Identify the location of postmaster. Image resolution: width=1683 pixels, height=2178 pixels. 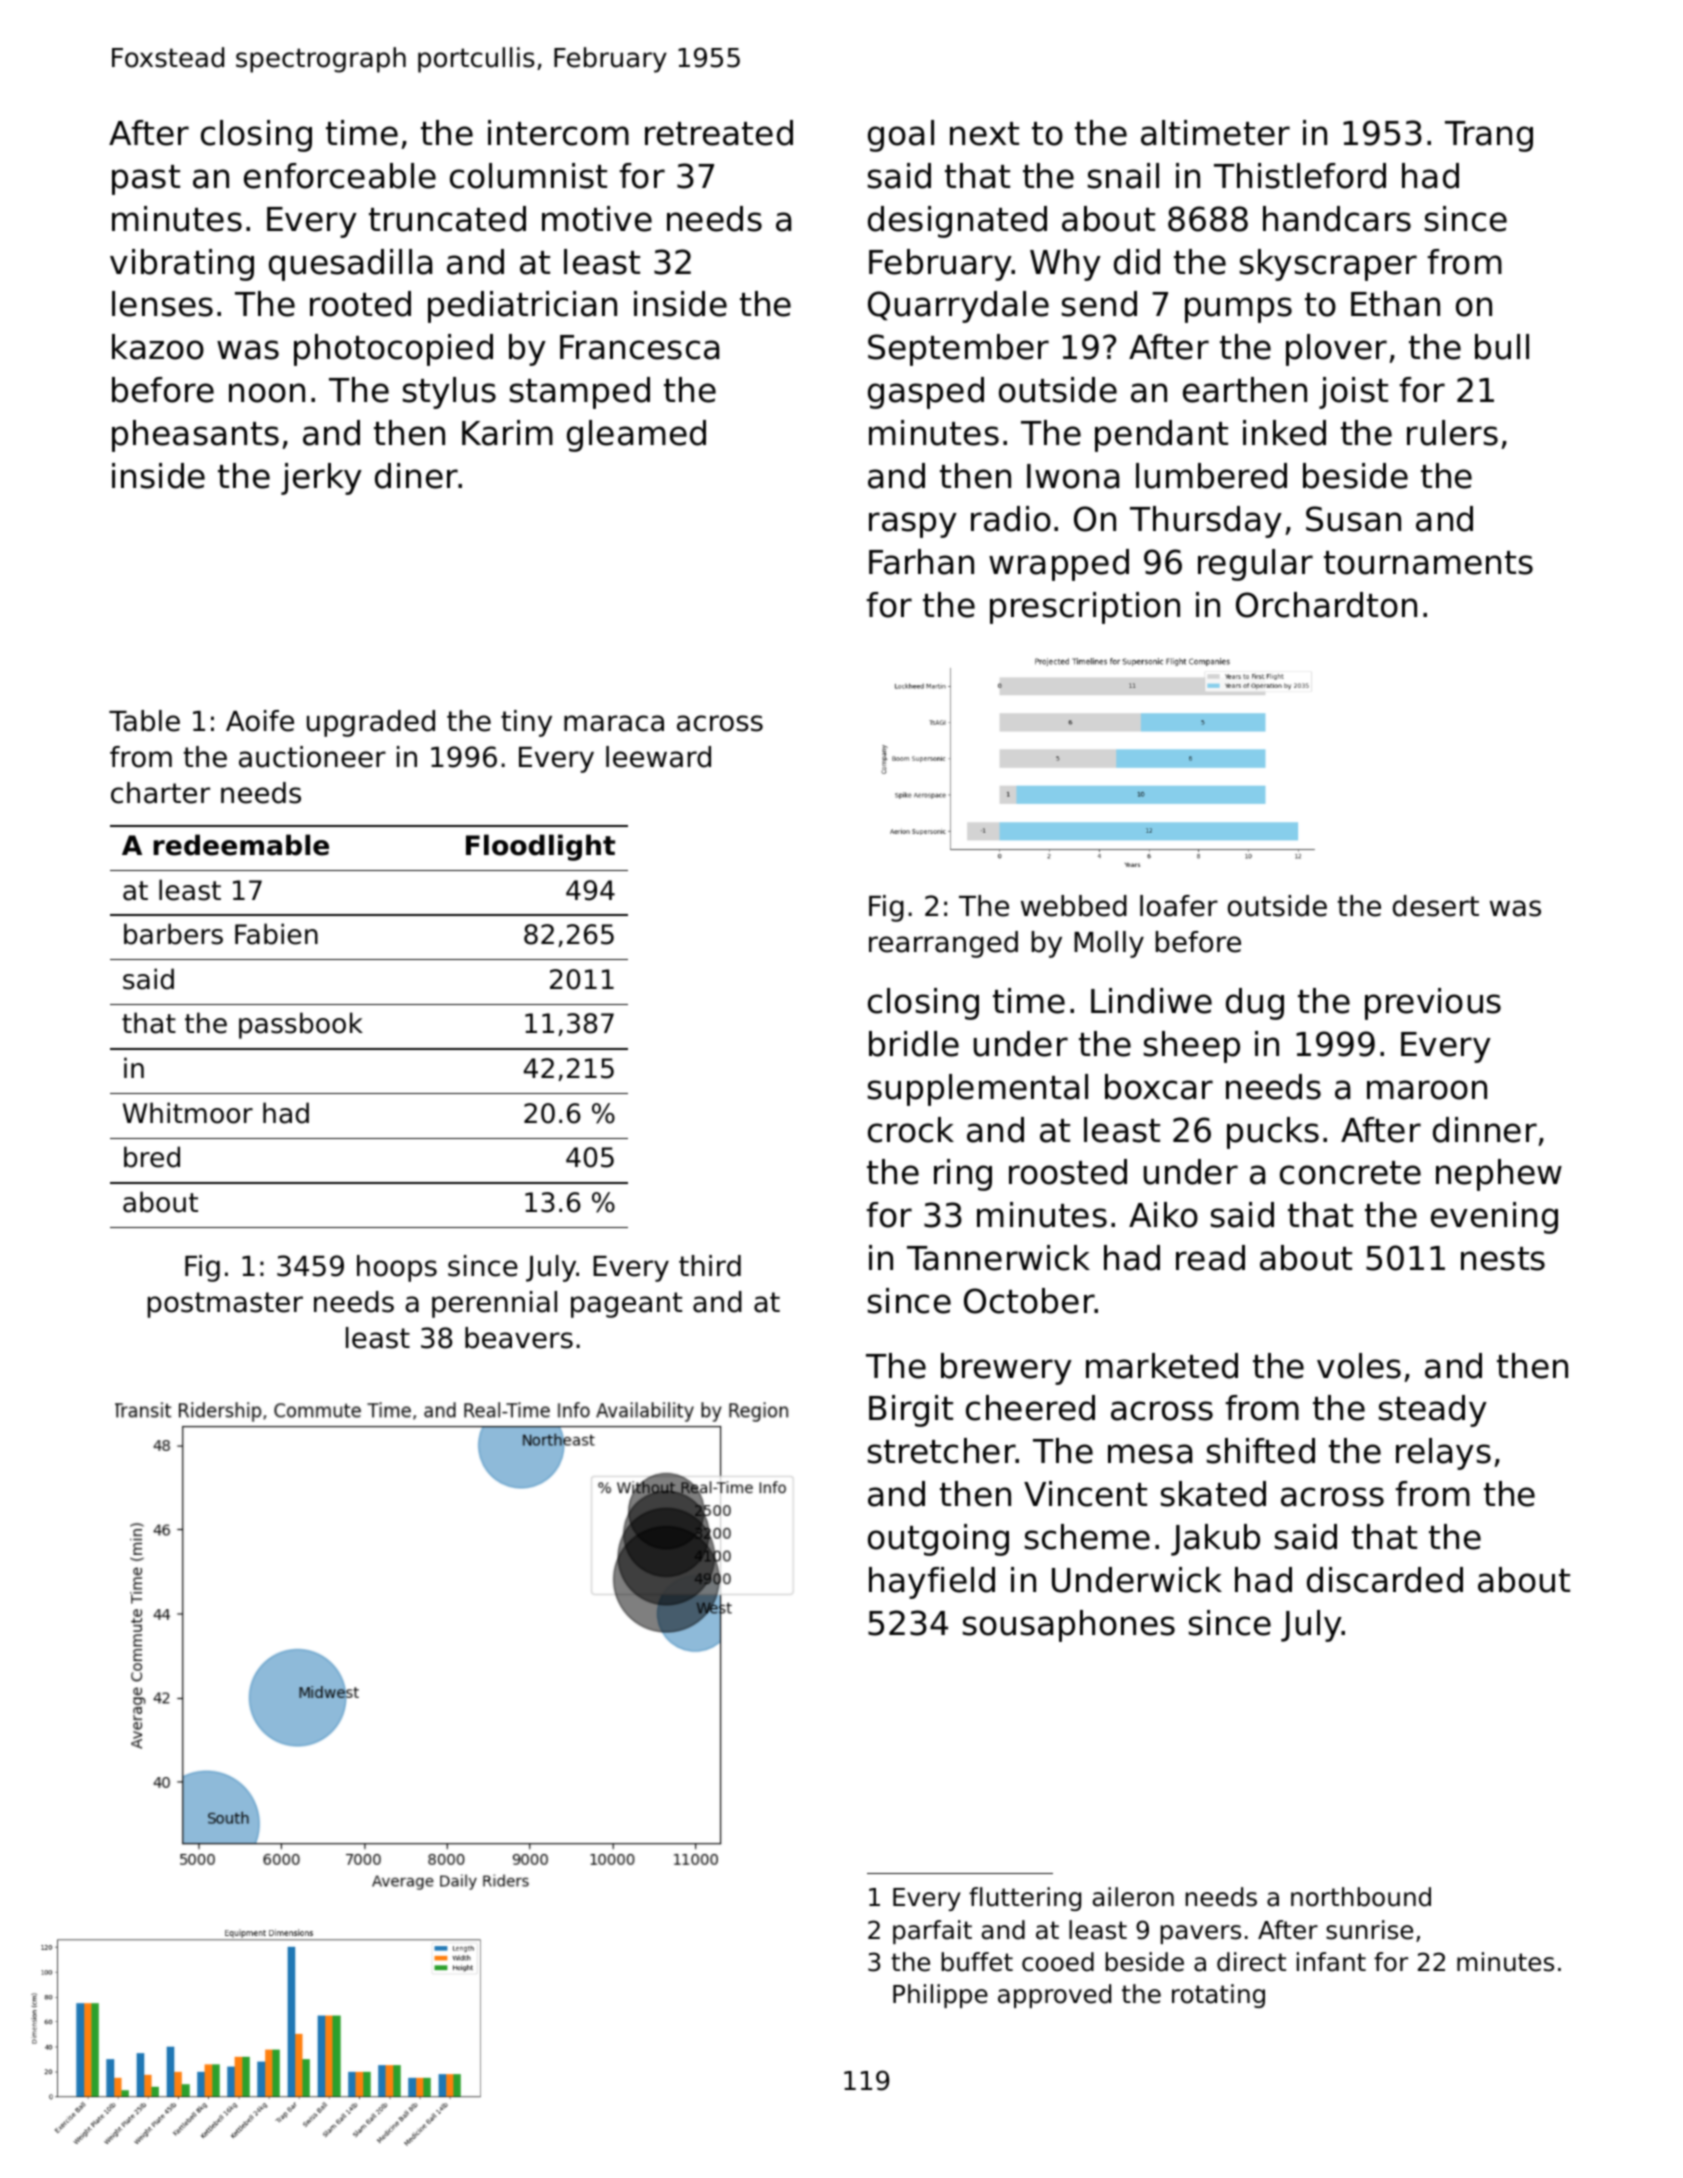
(225, 1305).
